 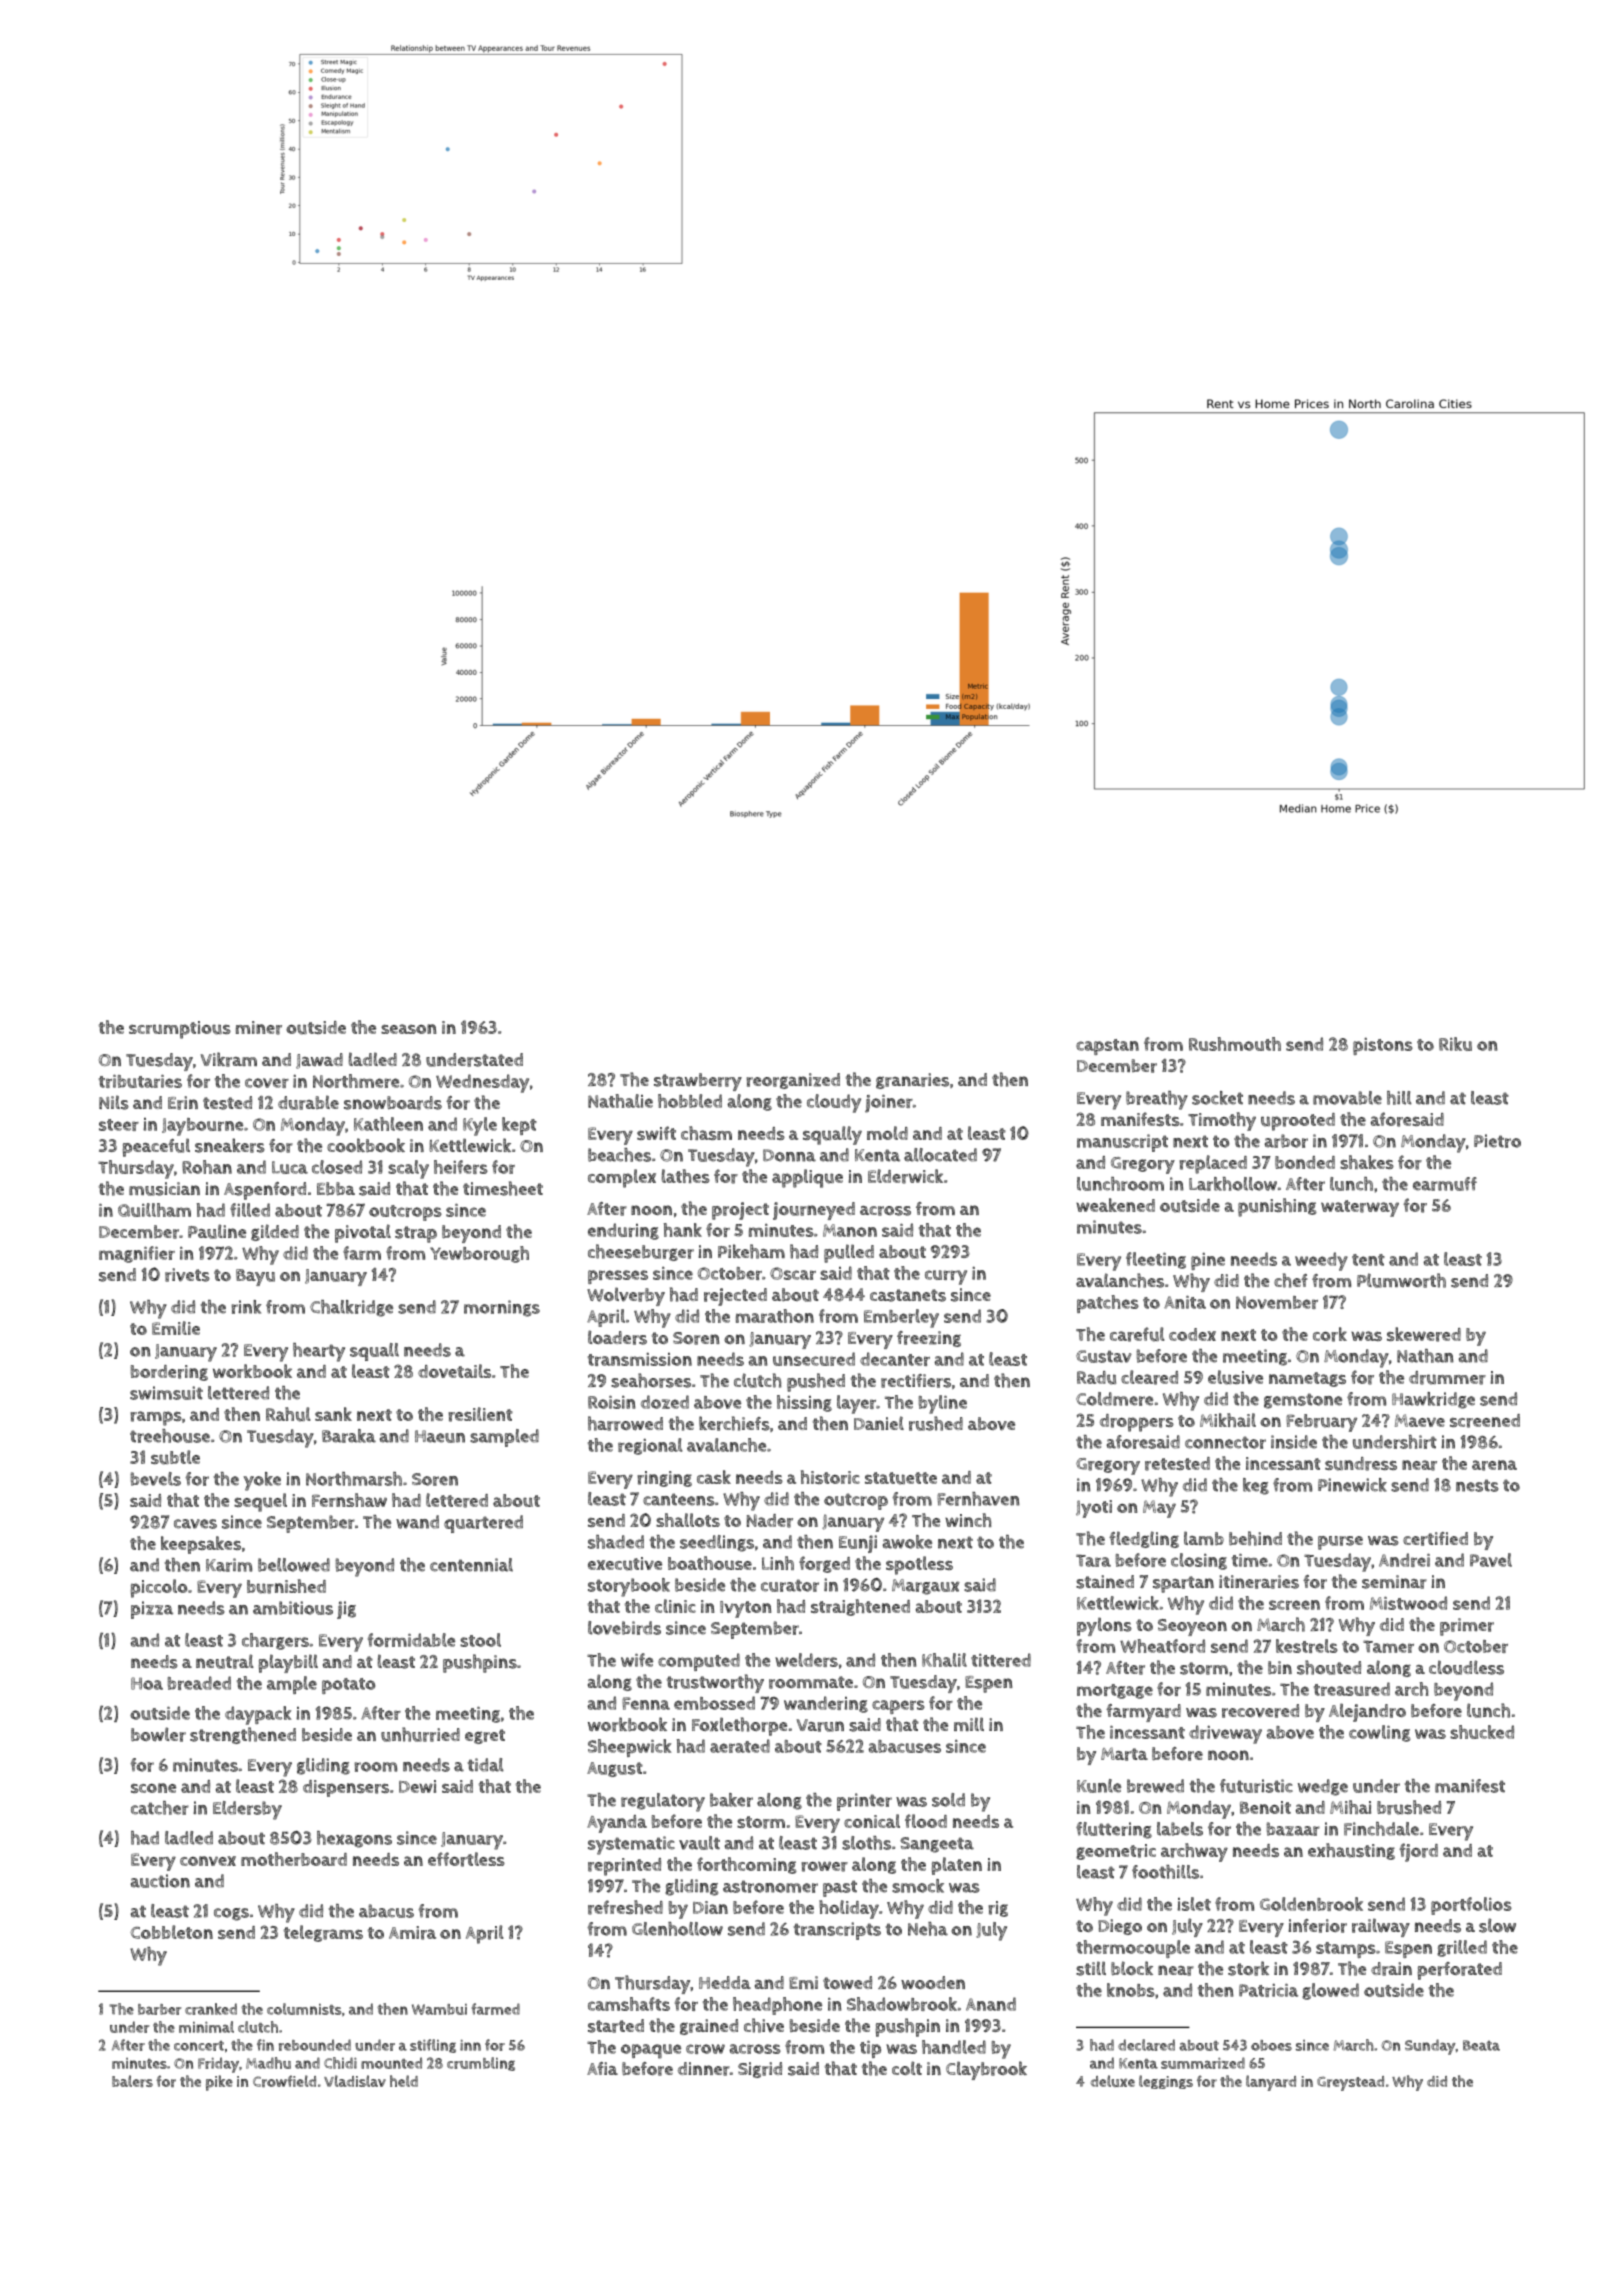 I want to click on Donna, so click(x=789, y=1155).
